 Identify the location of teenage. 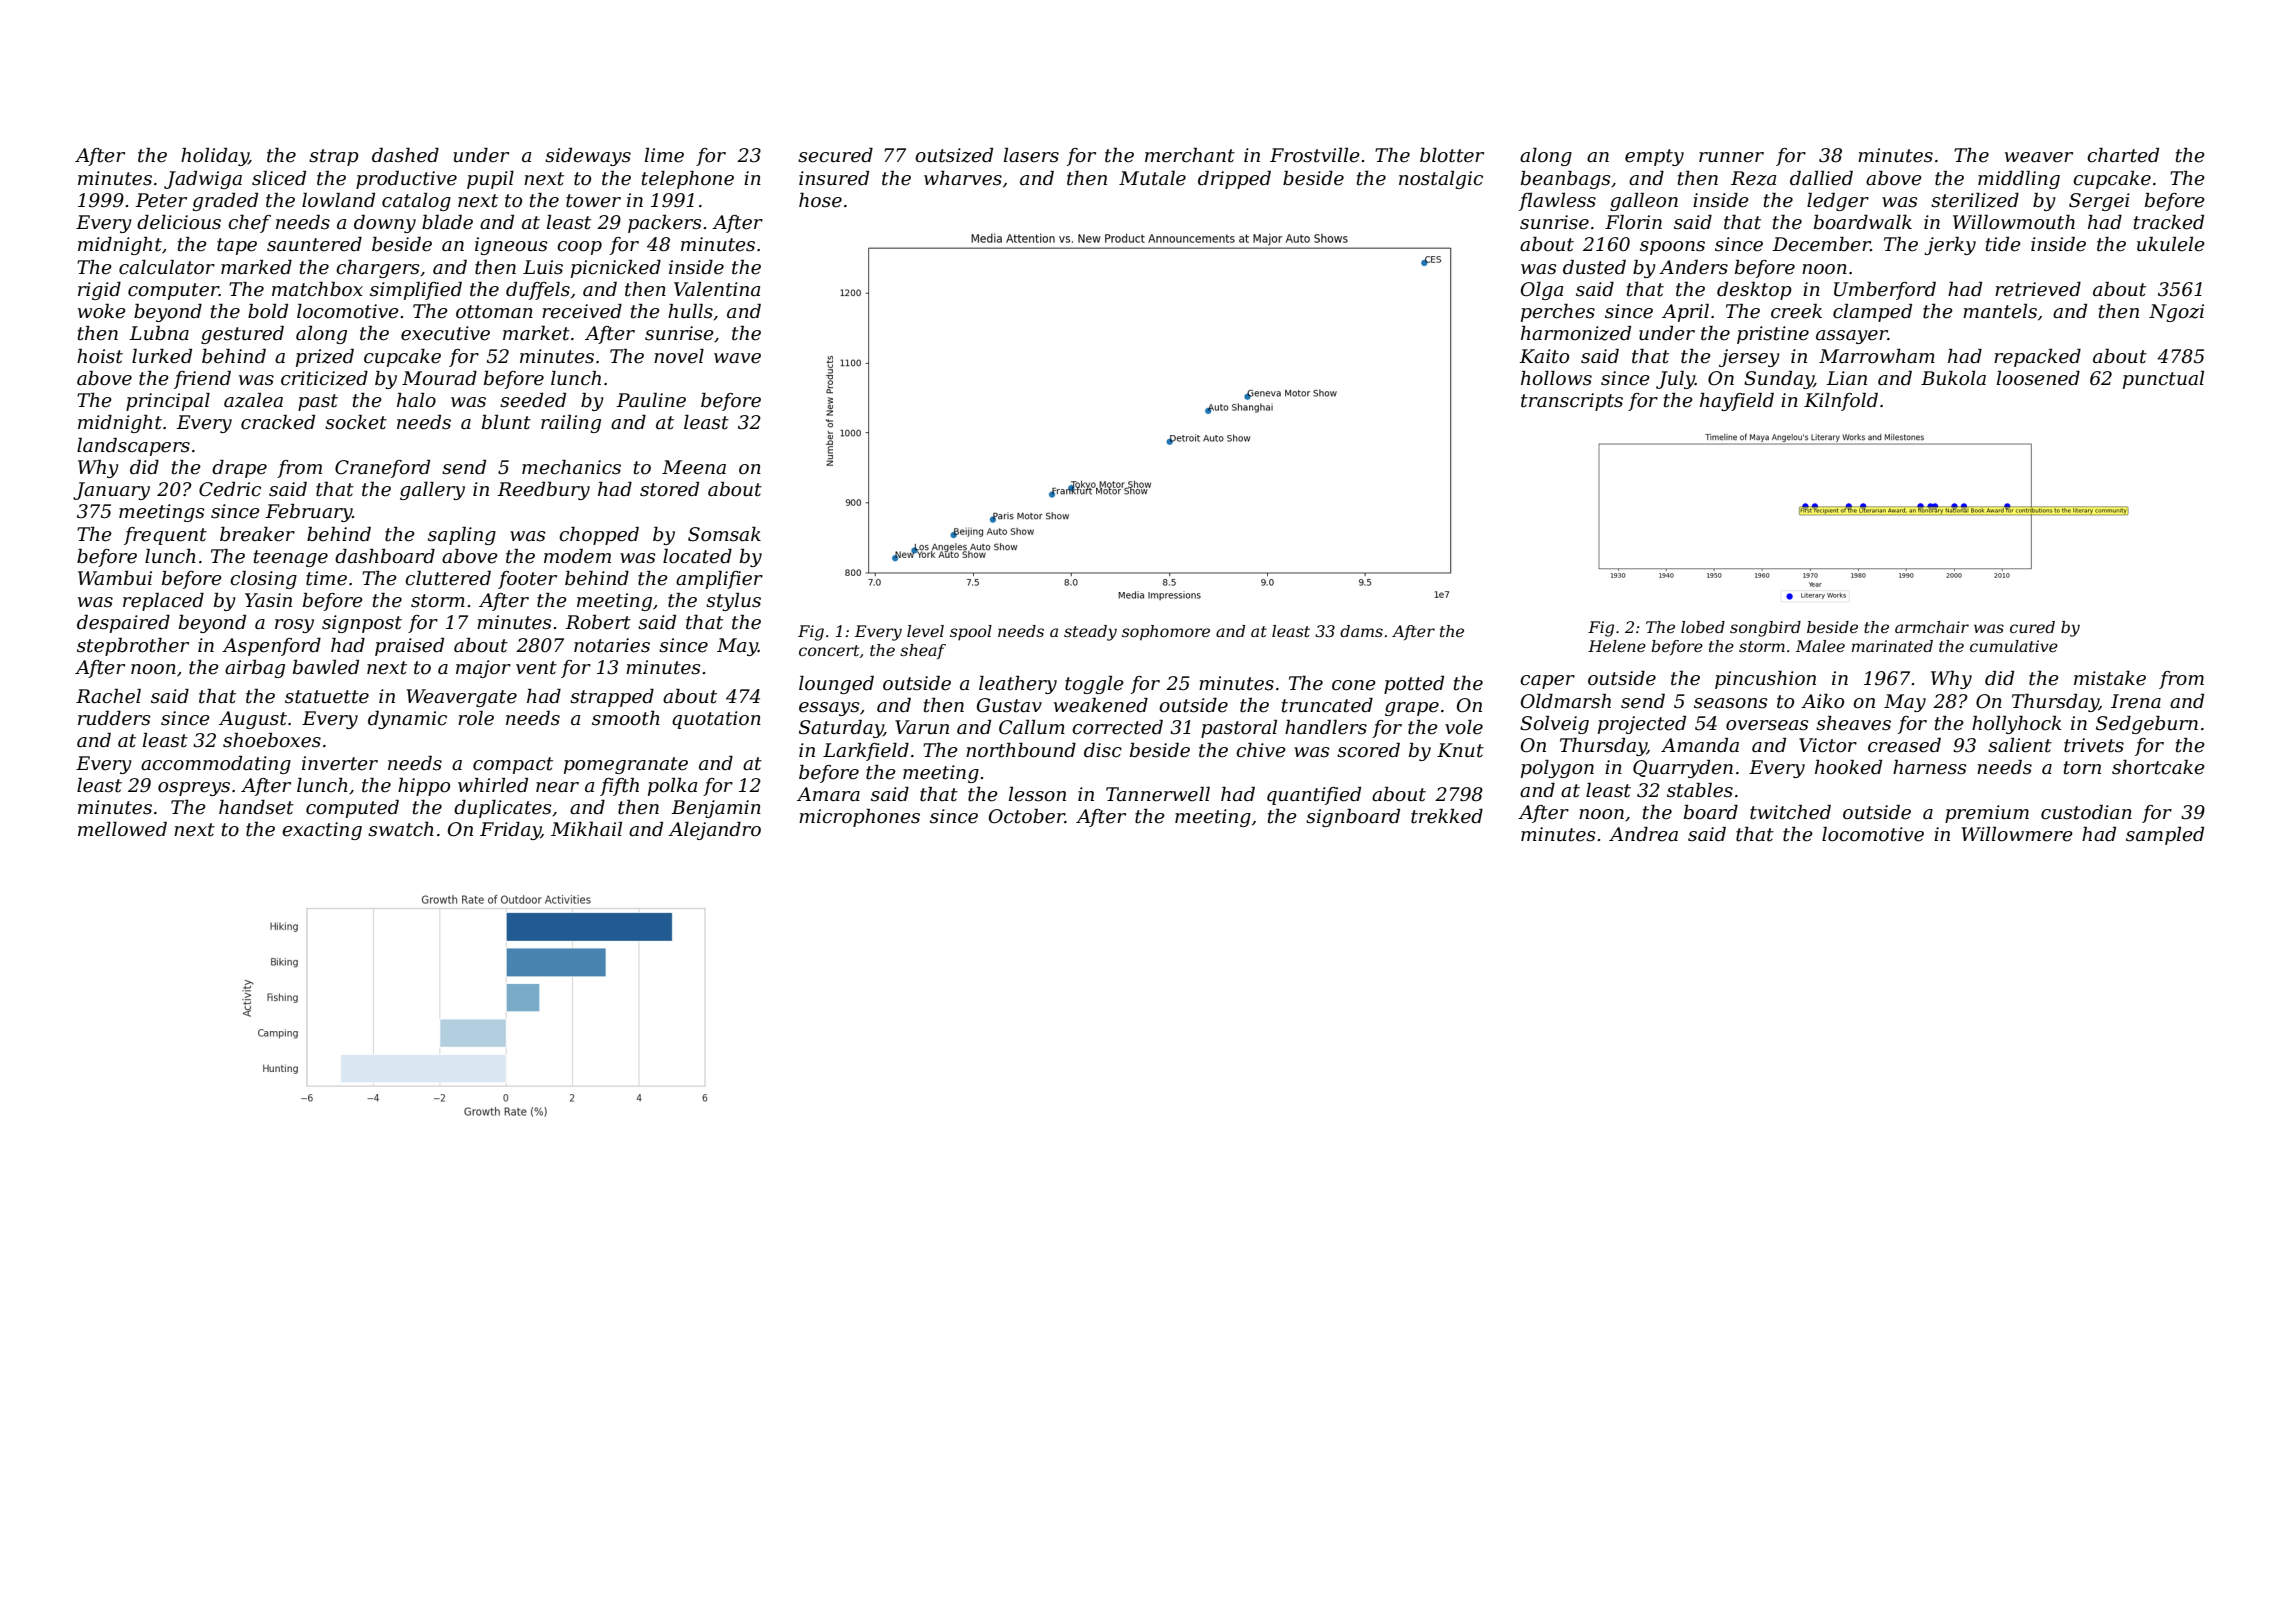
(291, 558).
